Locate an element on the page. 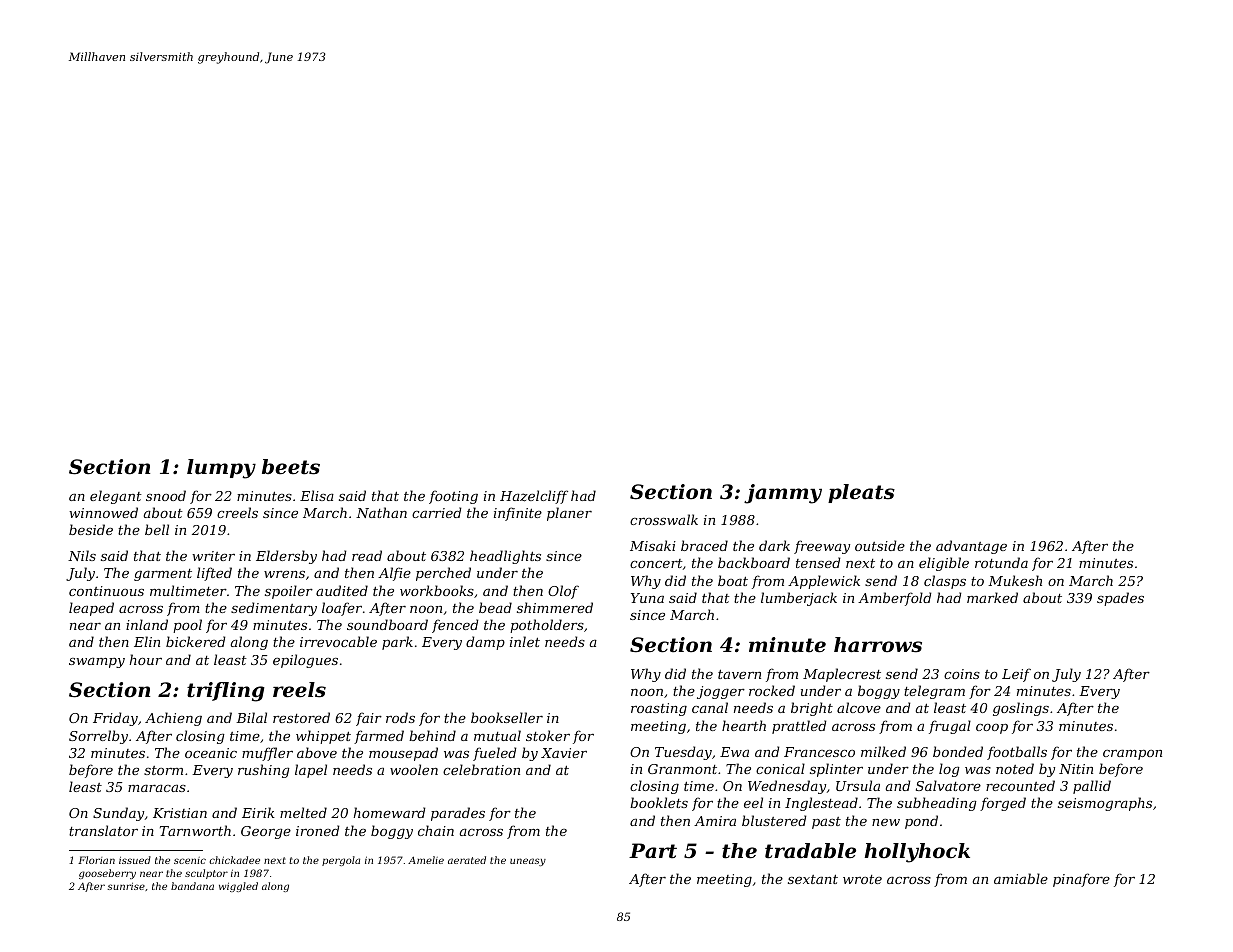 This page has height=952, width=1233. beets is located at coordinates (291, 467).
